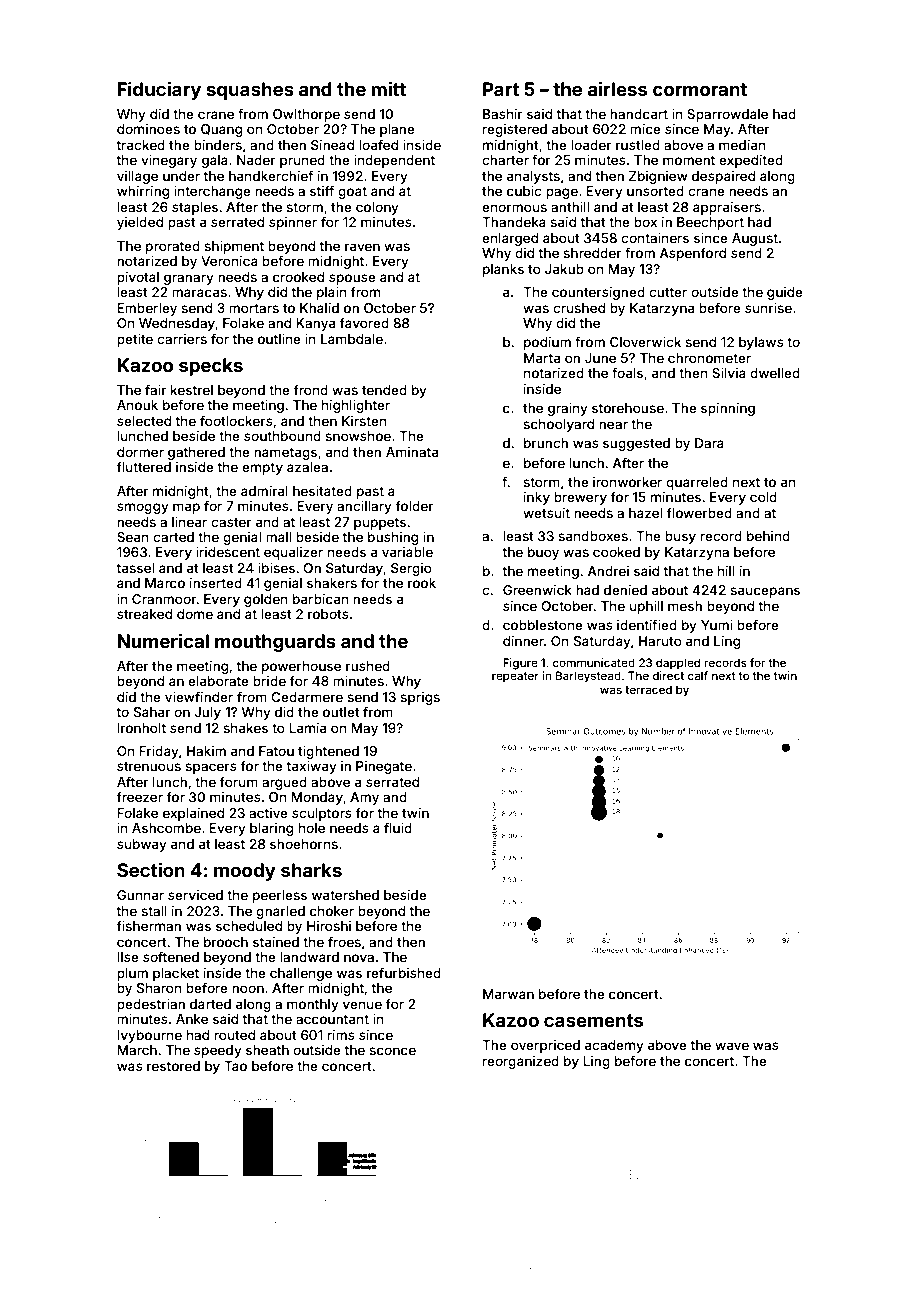 The width and height of the document is (924, 1308). Describe the element at coordinates (537, 498) in the document. I see `inky` at that location.
